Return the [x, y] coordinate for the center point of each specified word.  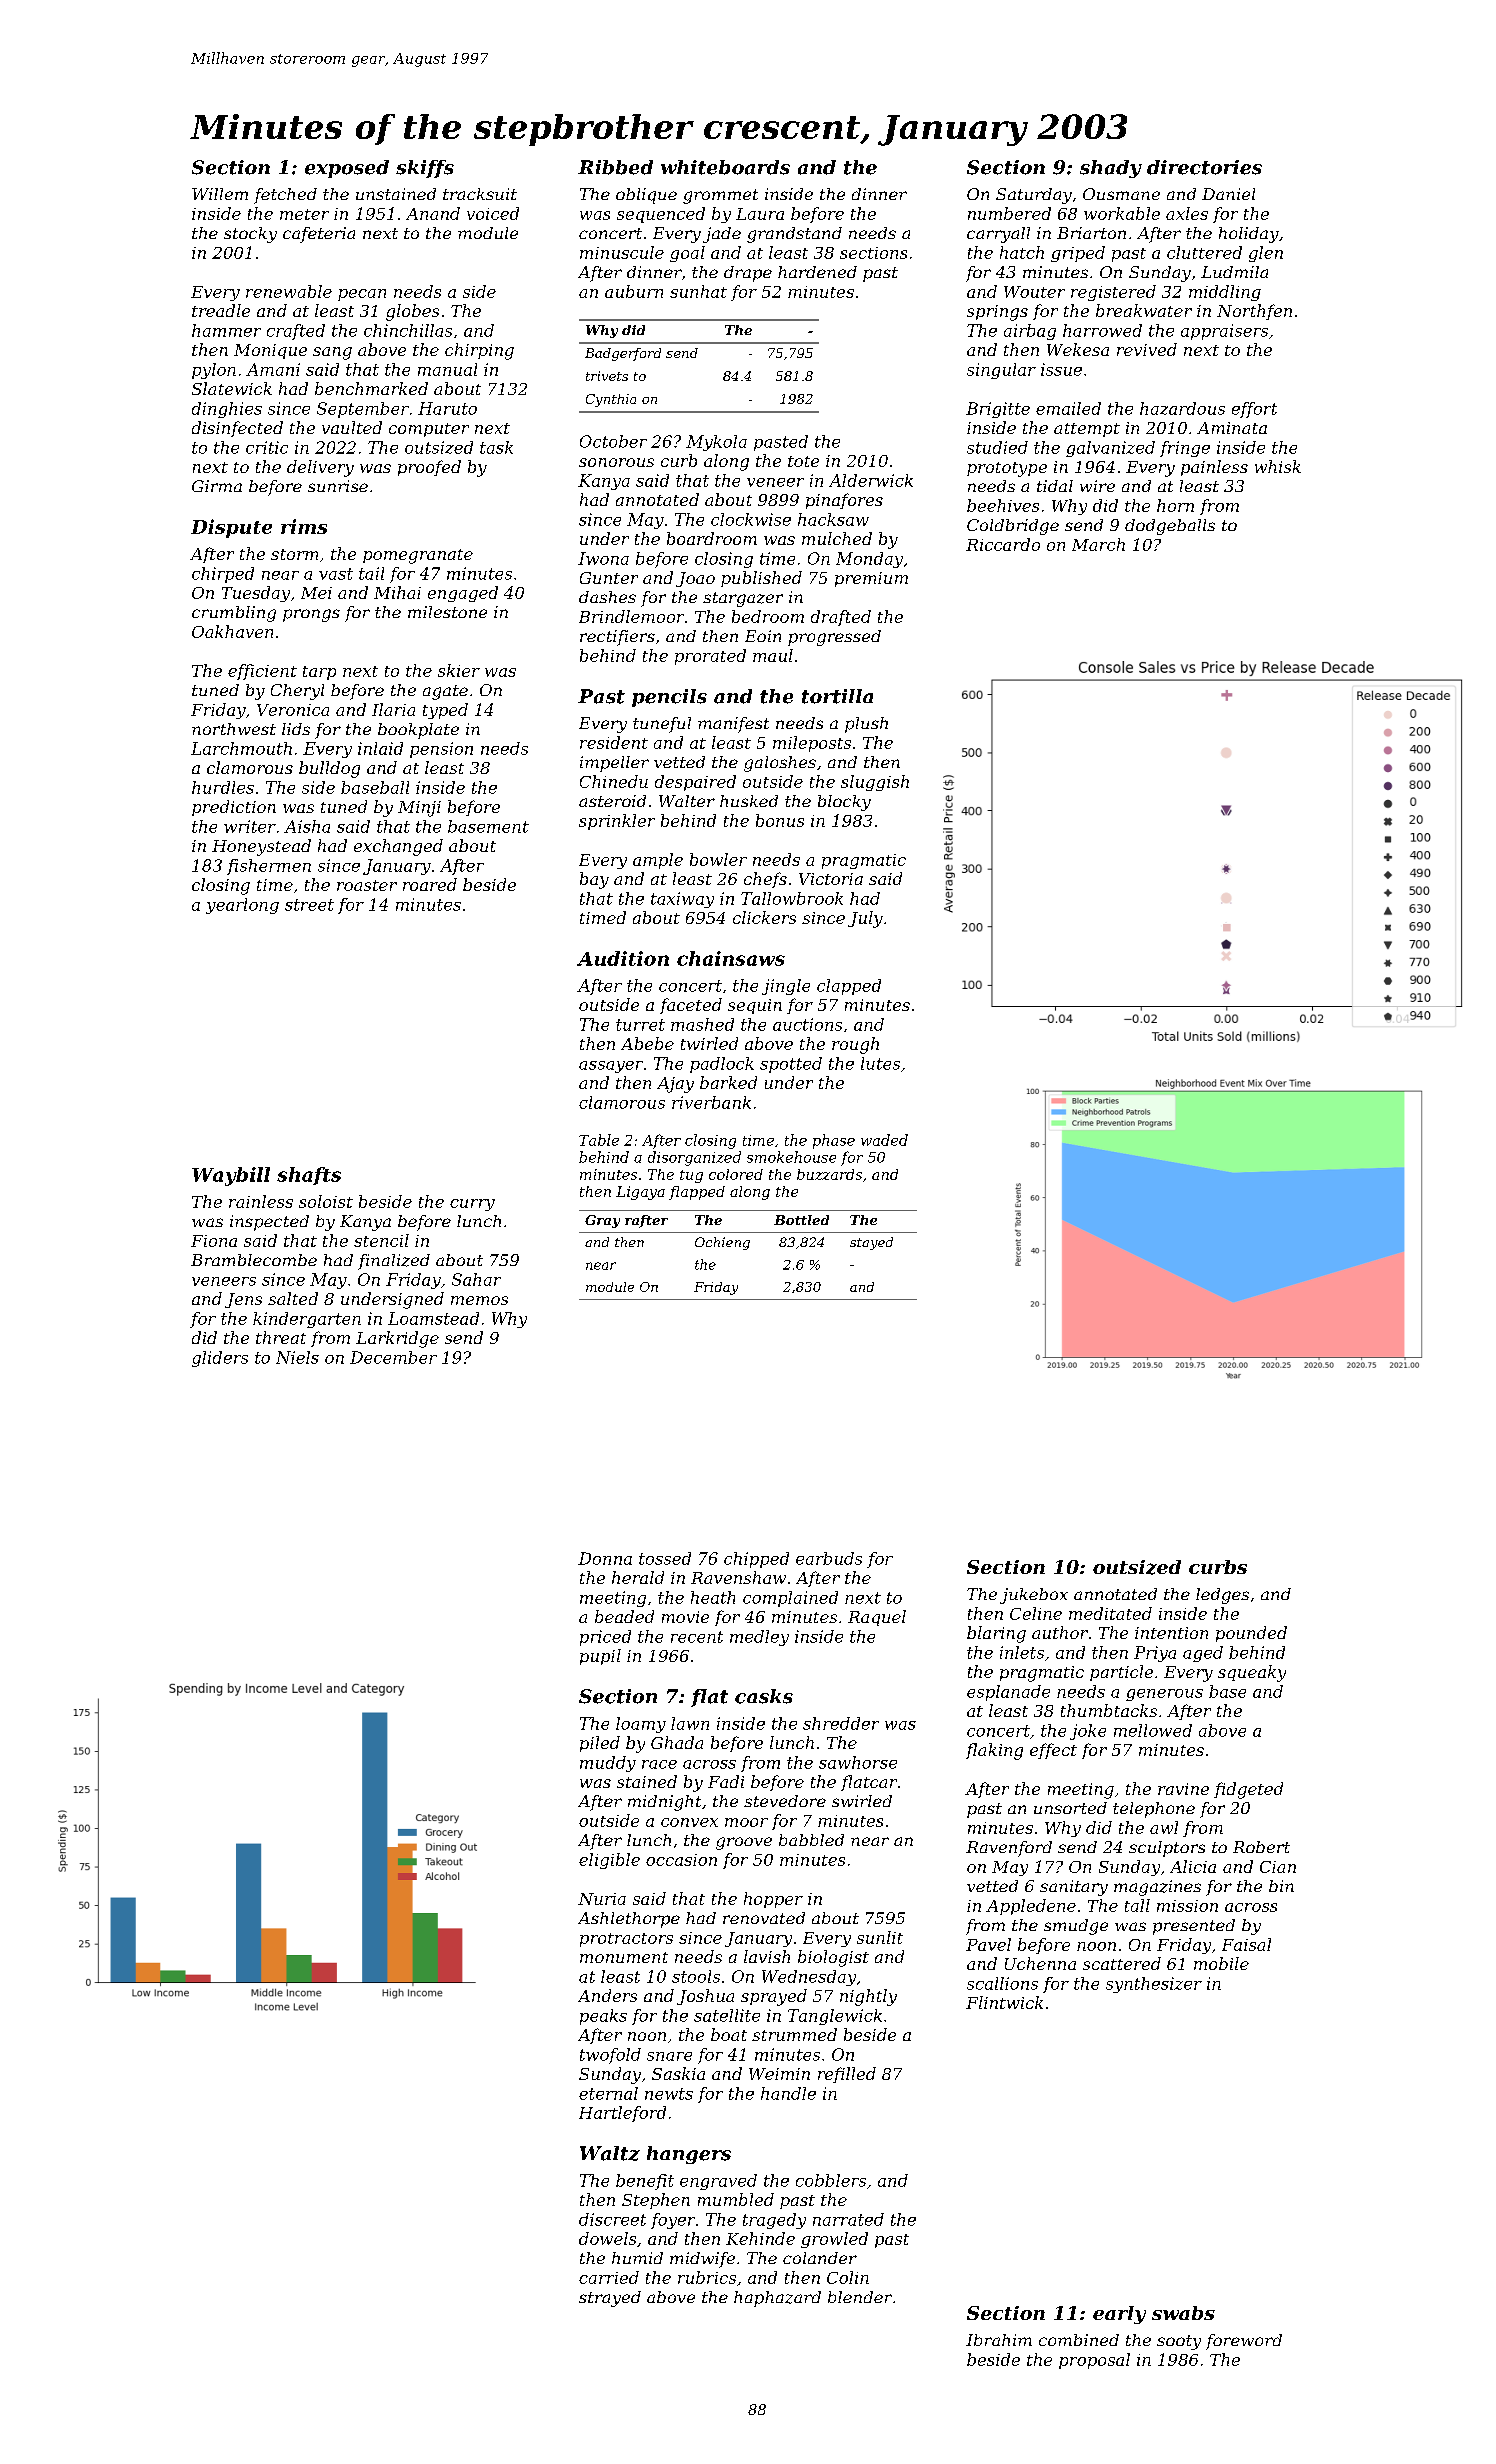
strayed [610, 2299]
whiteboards [725, 167]
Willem [220, 194]
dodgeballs [1170, 527]
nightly [868, 1997]
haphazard [777, 2299]
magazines [1157, 1888]
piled [600, 1744]
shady [1111, 169]
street [309, 905]
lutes [880, 1063]
